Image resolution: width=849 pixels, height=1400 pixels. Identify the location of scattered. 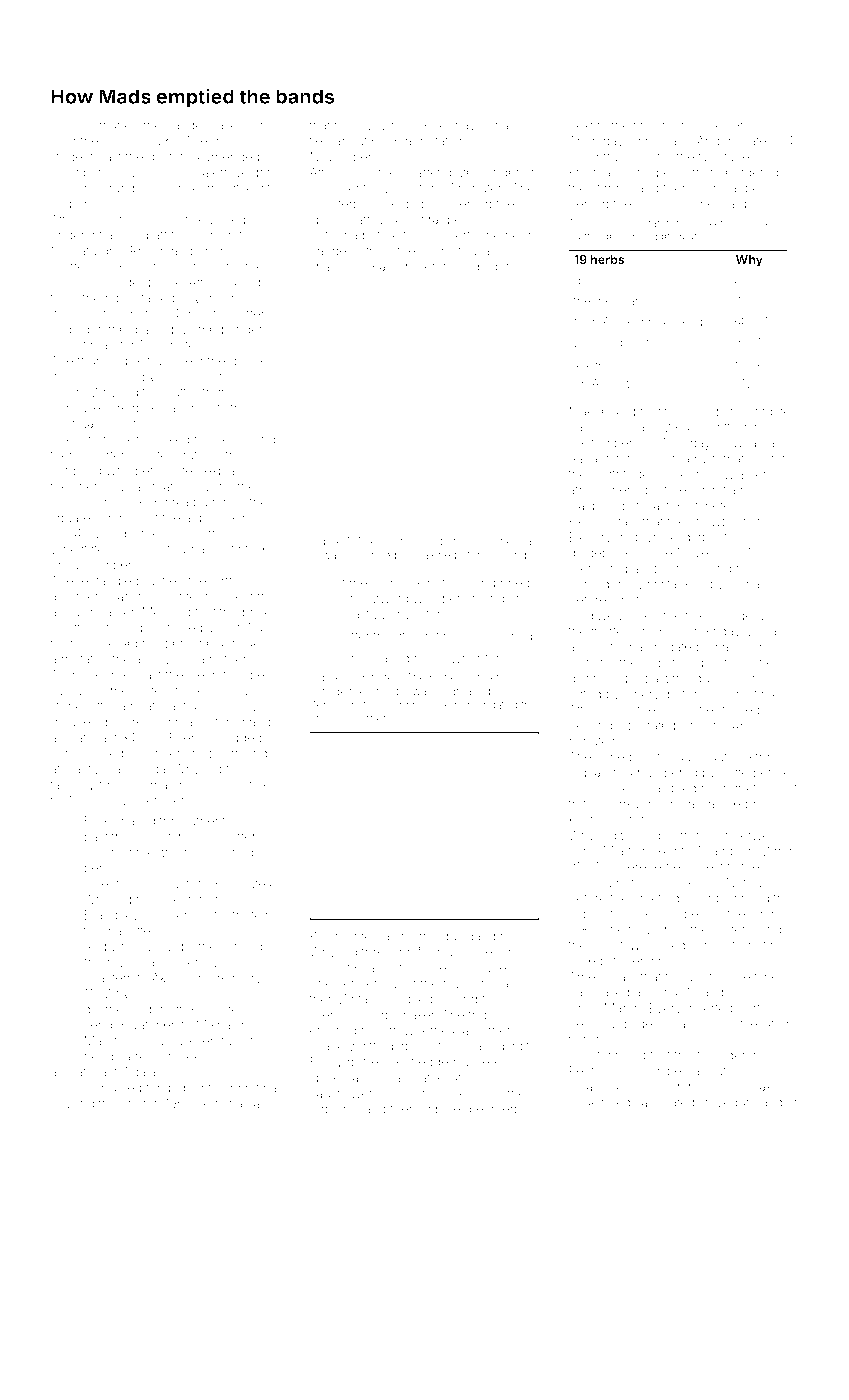
(77, 267).
